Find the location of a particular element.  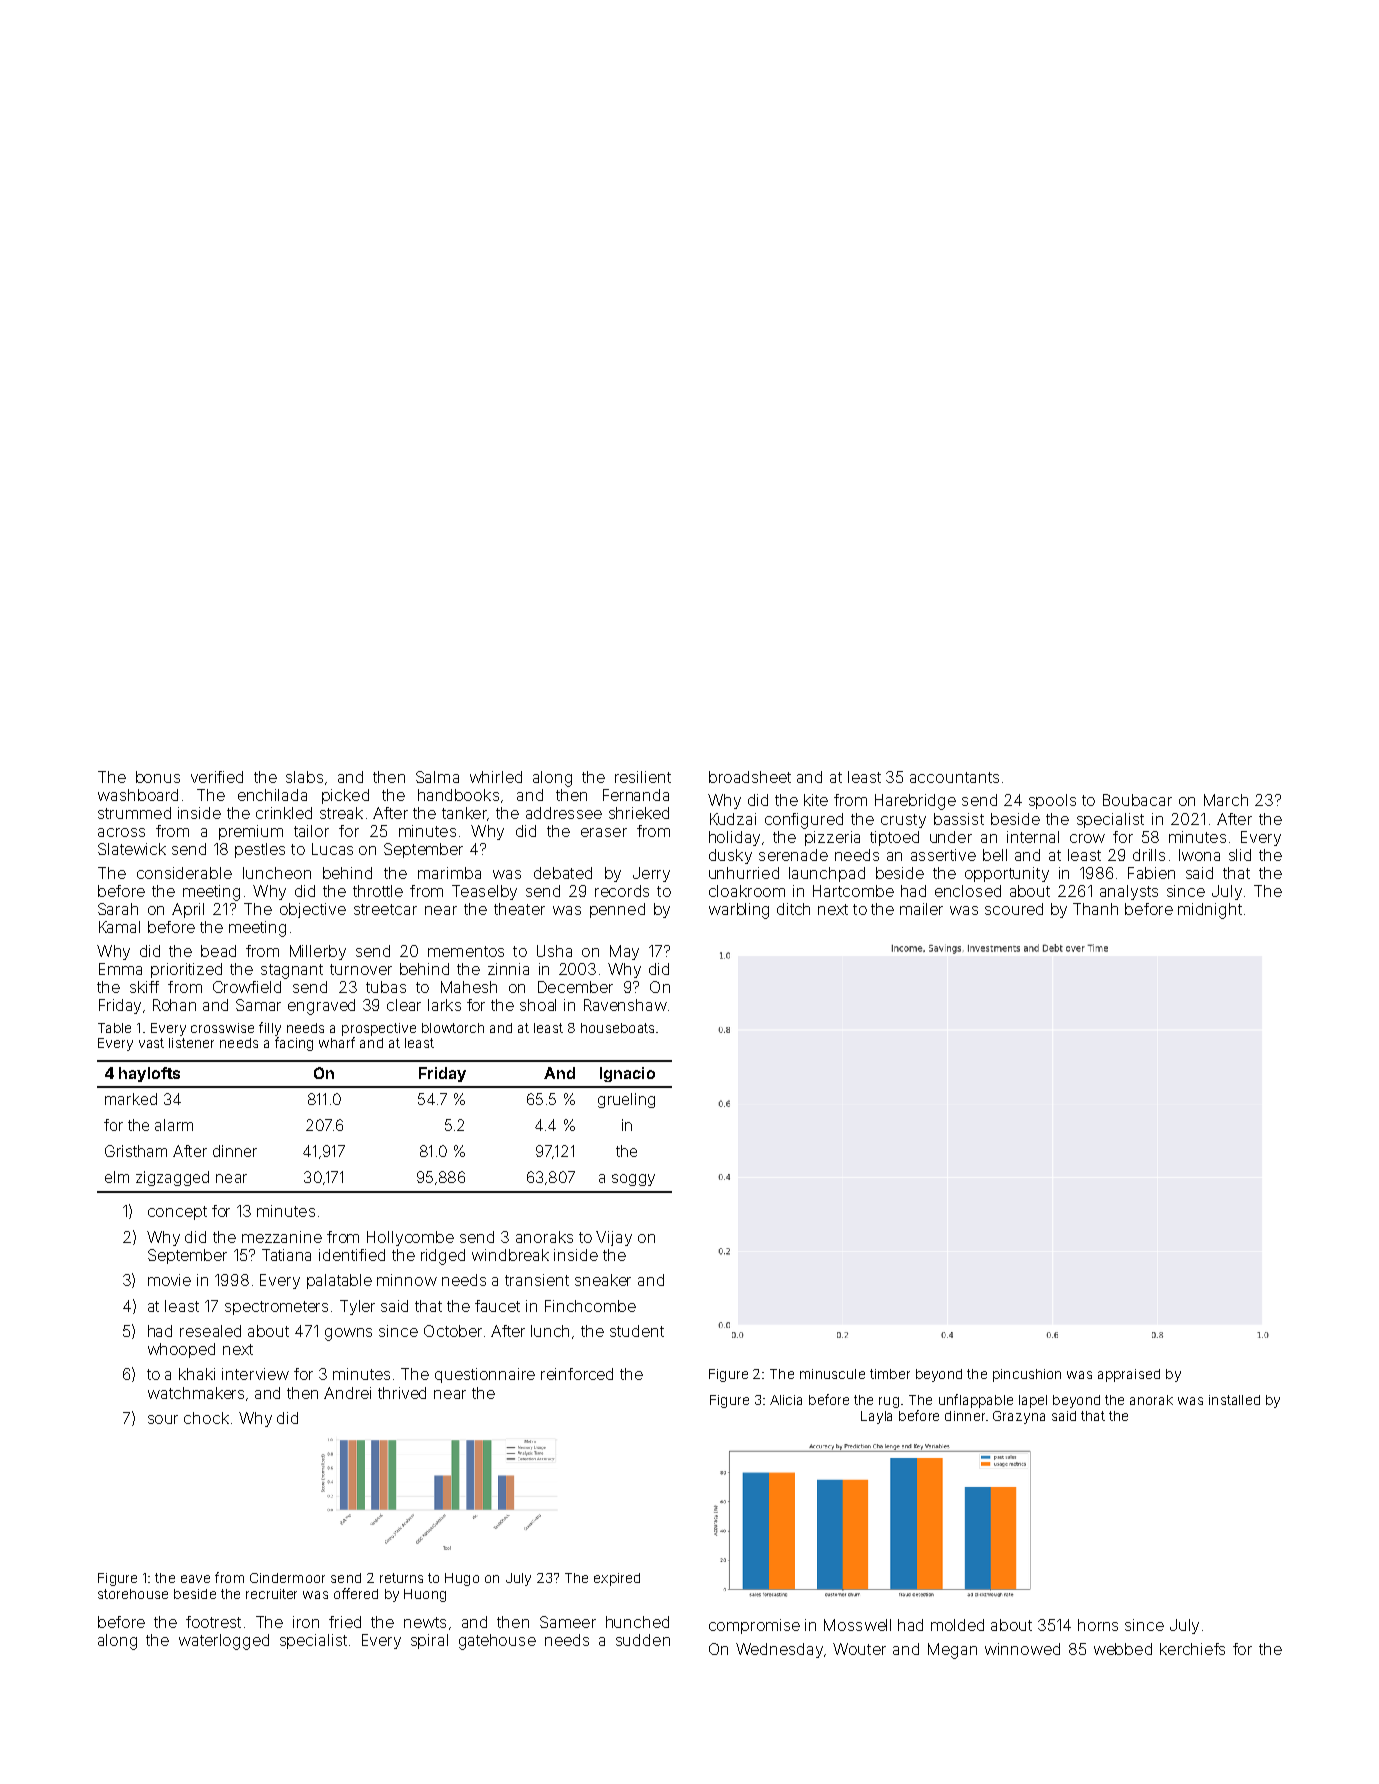

broadsheet is located at coordinates (750, 777).
